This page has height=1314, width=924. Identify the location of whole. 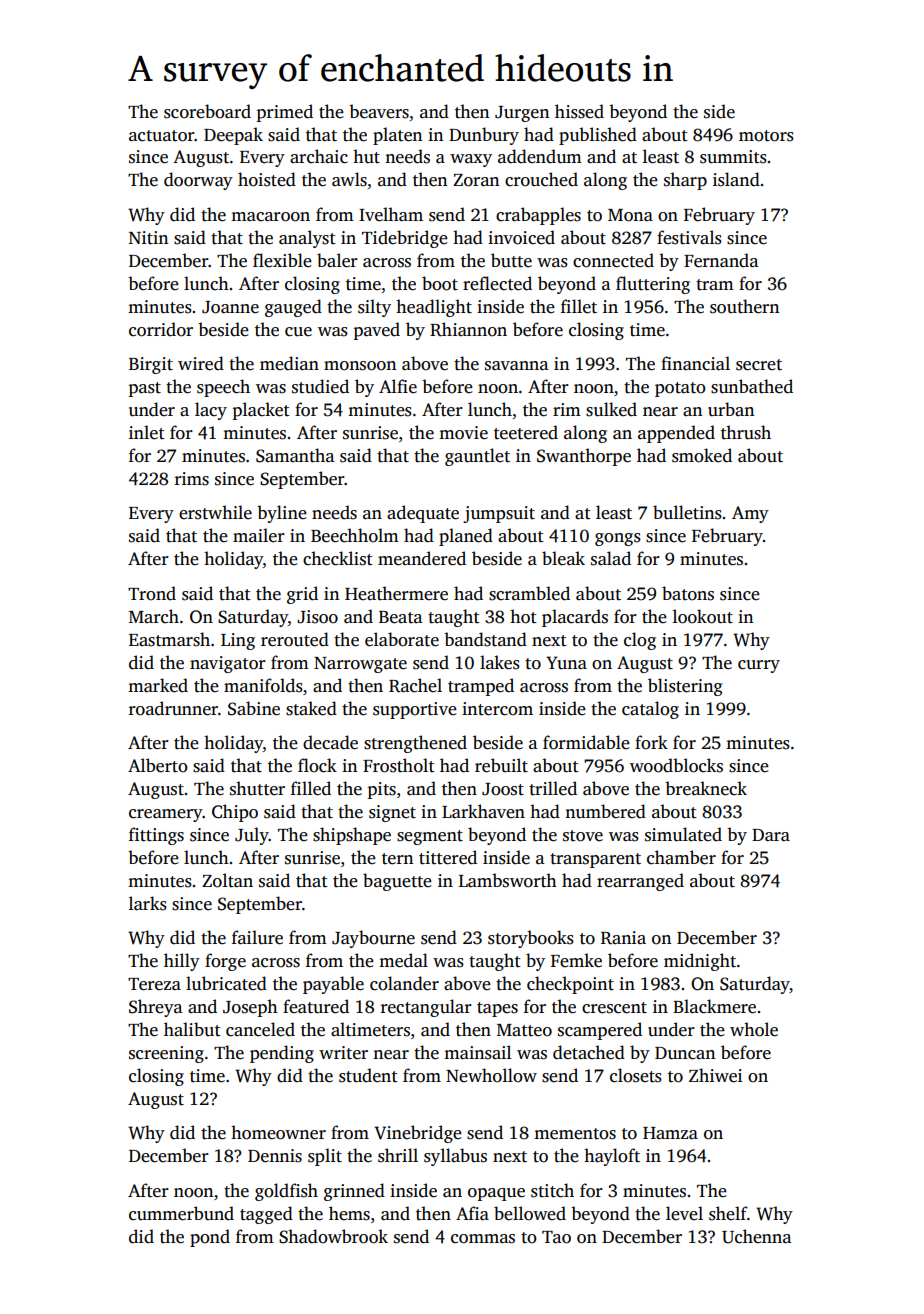
(754, 1029).
